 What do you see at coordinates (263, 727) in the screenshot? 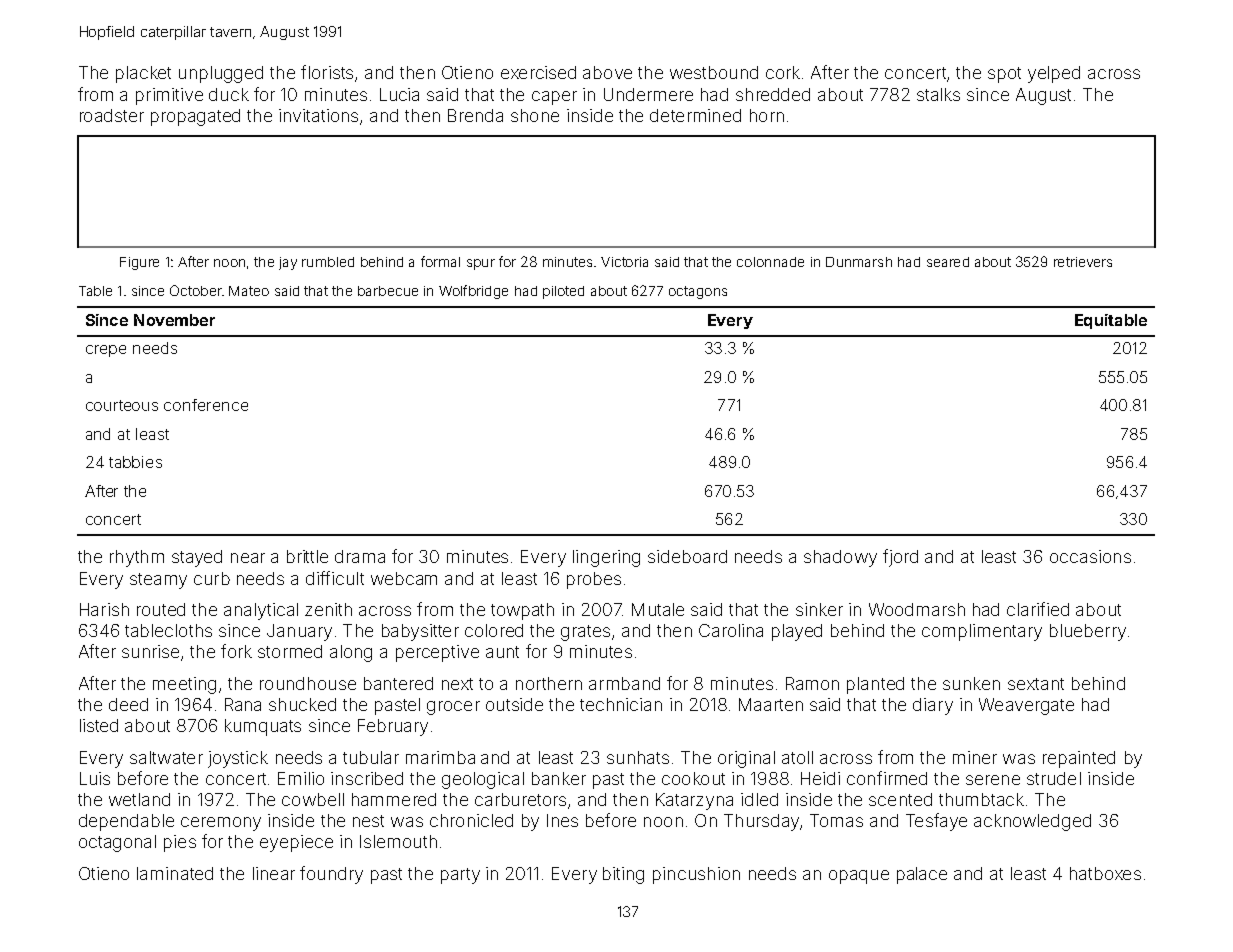
I see `kumquats` at bounding box center [263, 727].
